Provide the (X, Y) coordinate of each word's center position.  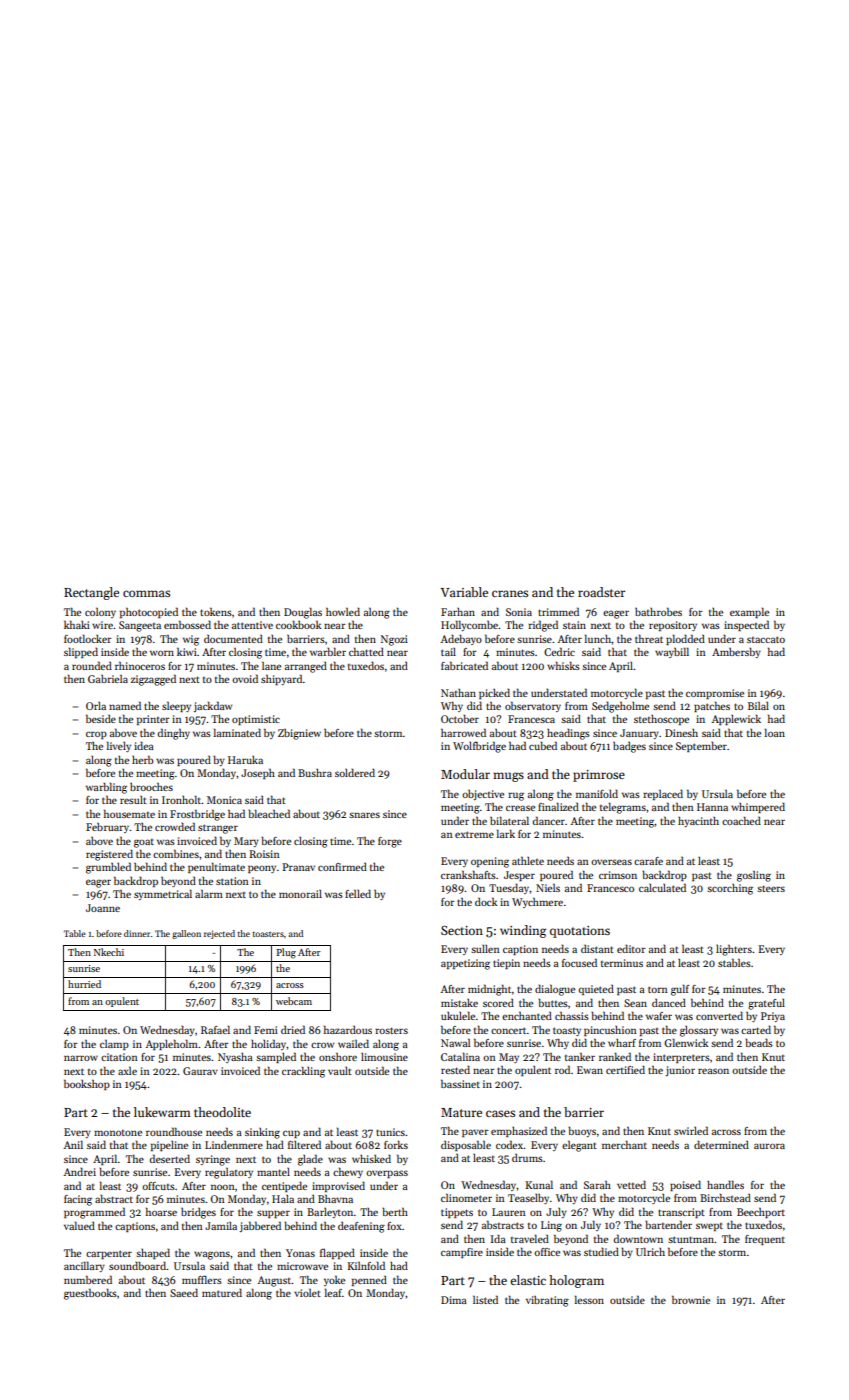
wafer (659, 1016)
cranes (510, 593)
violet (307, 1292)
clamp (114, 1044)
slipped (81, 652)
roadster (601, 592)
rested (455, 1069)
